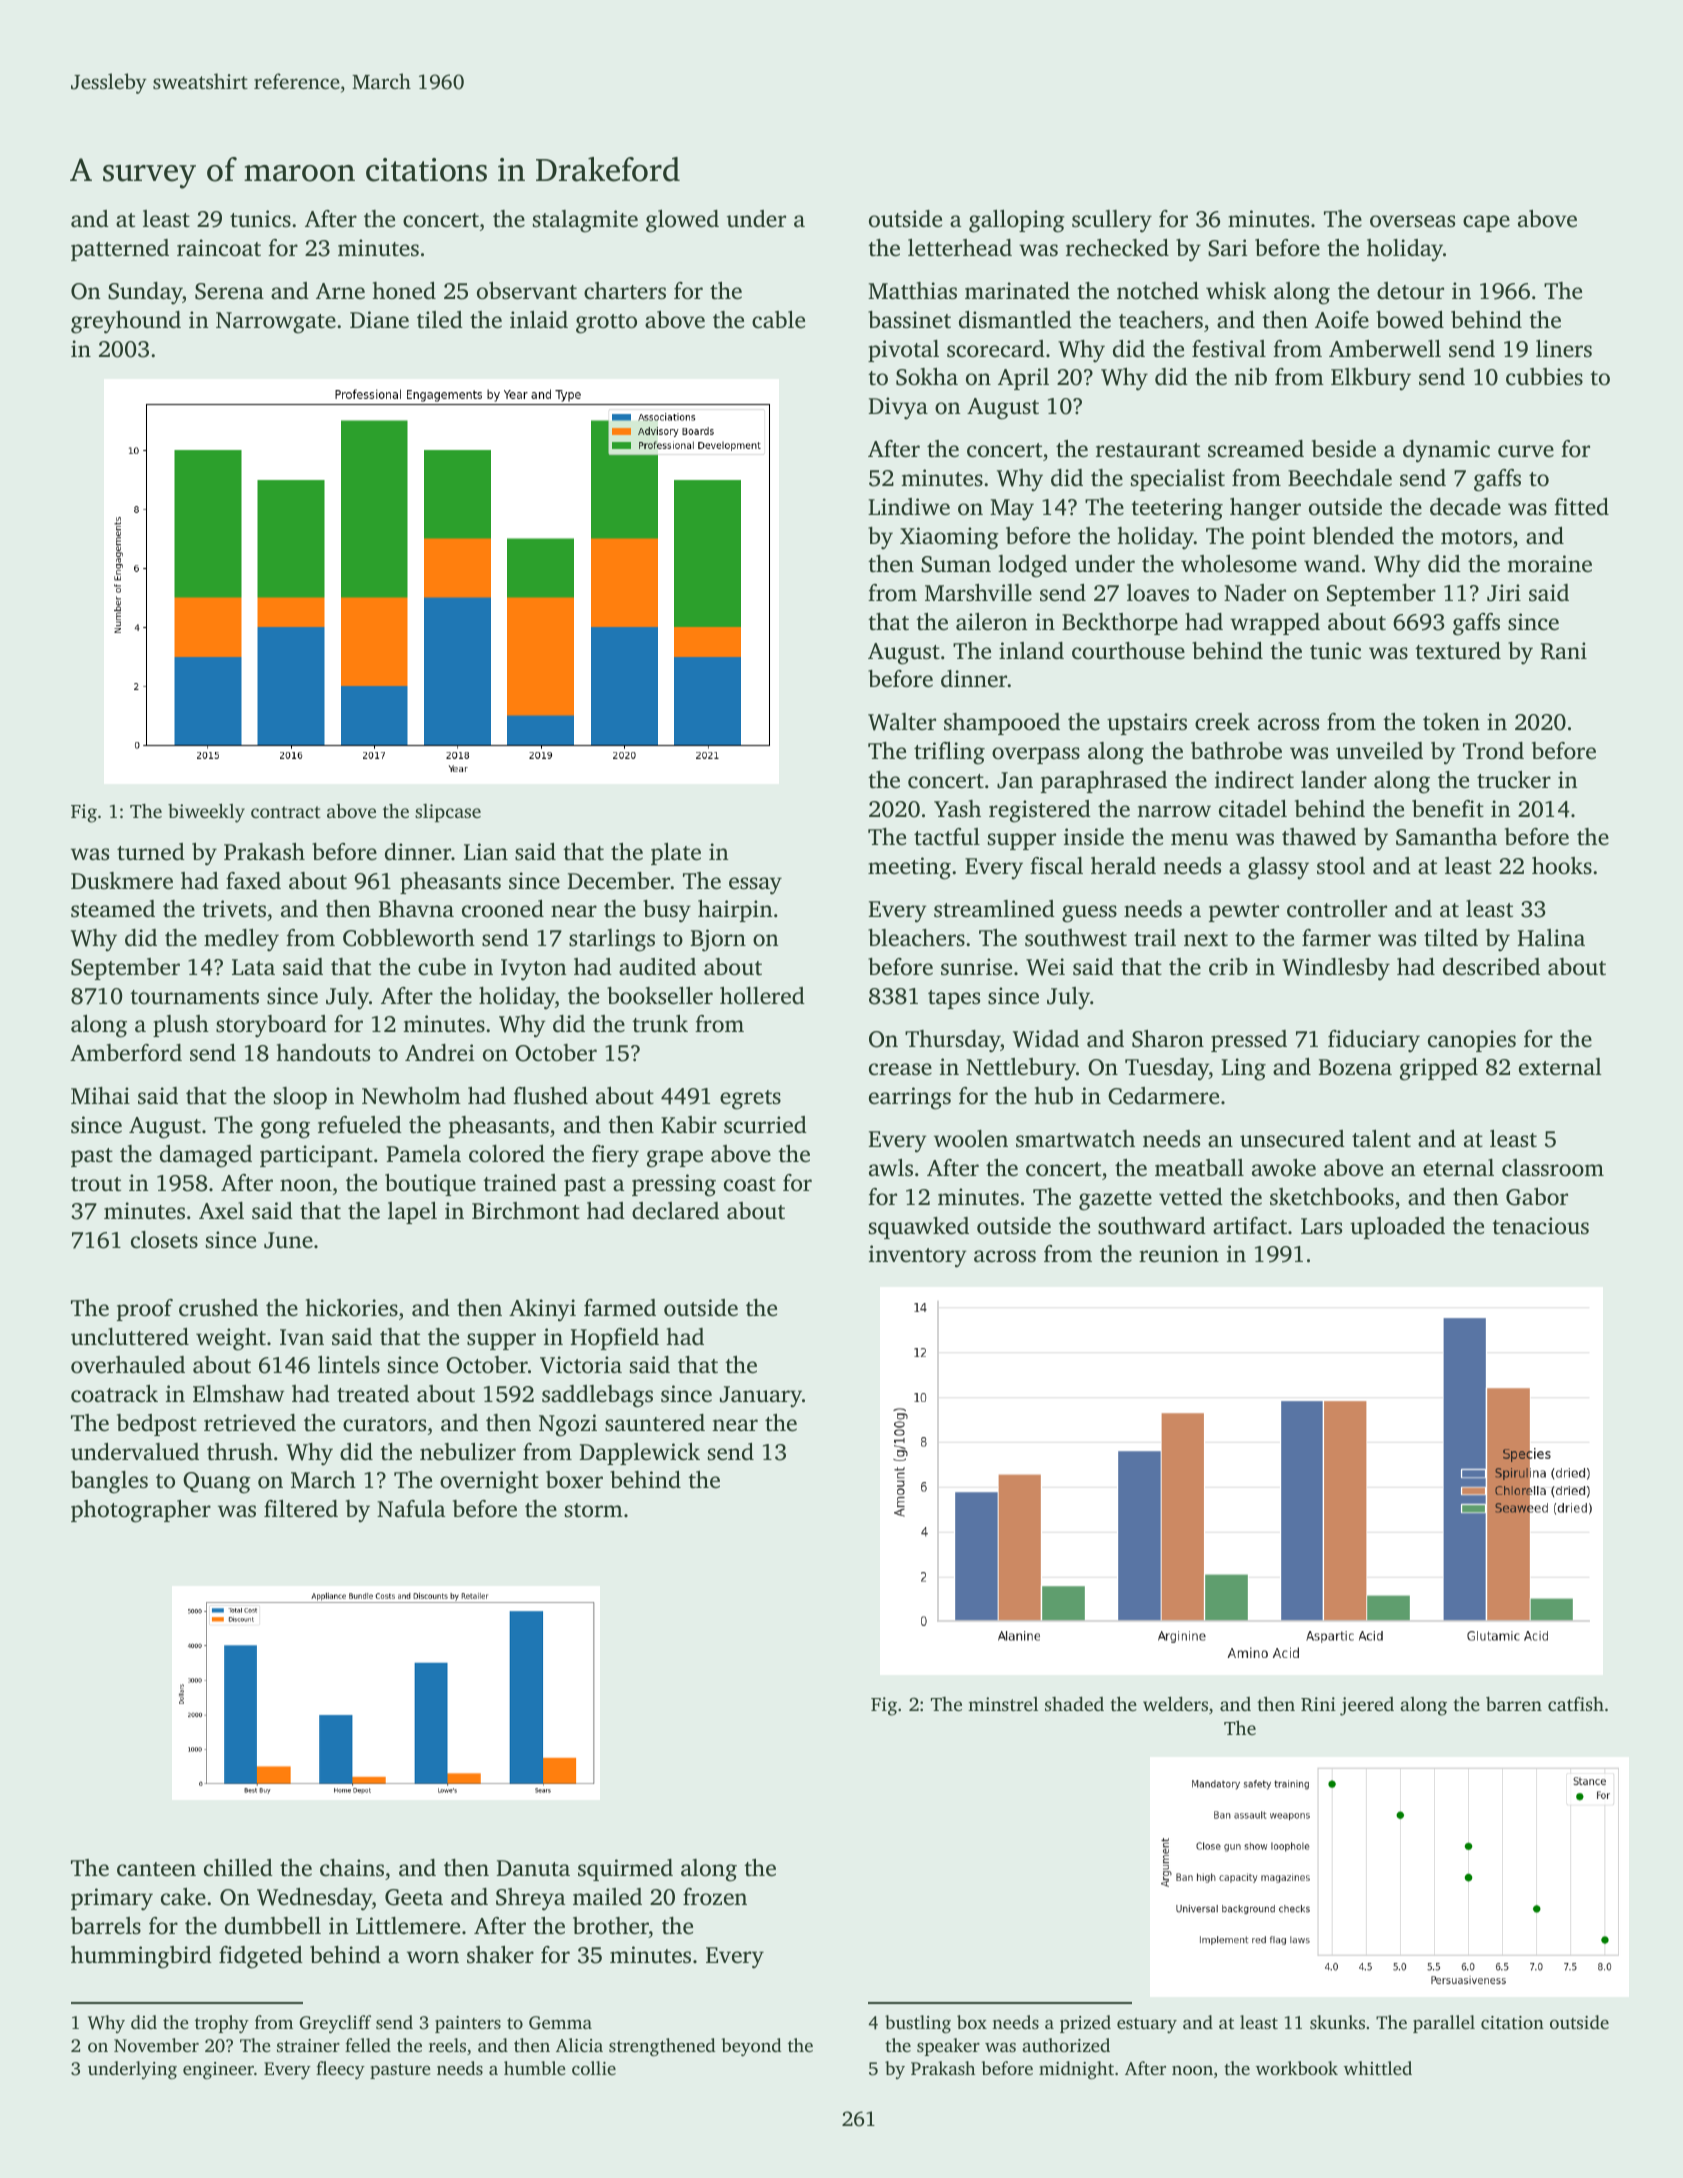 Image resolution: width=1683 pixels, height=2178 pixels. What do you see at coordinates (1486, 223) in the document?
I see `cape` at bounding box center [1486, 223].
